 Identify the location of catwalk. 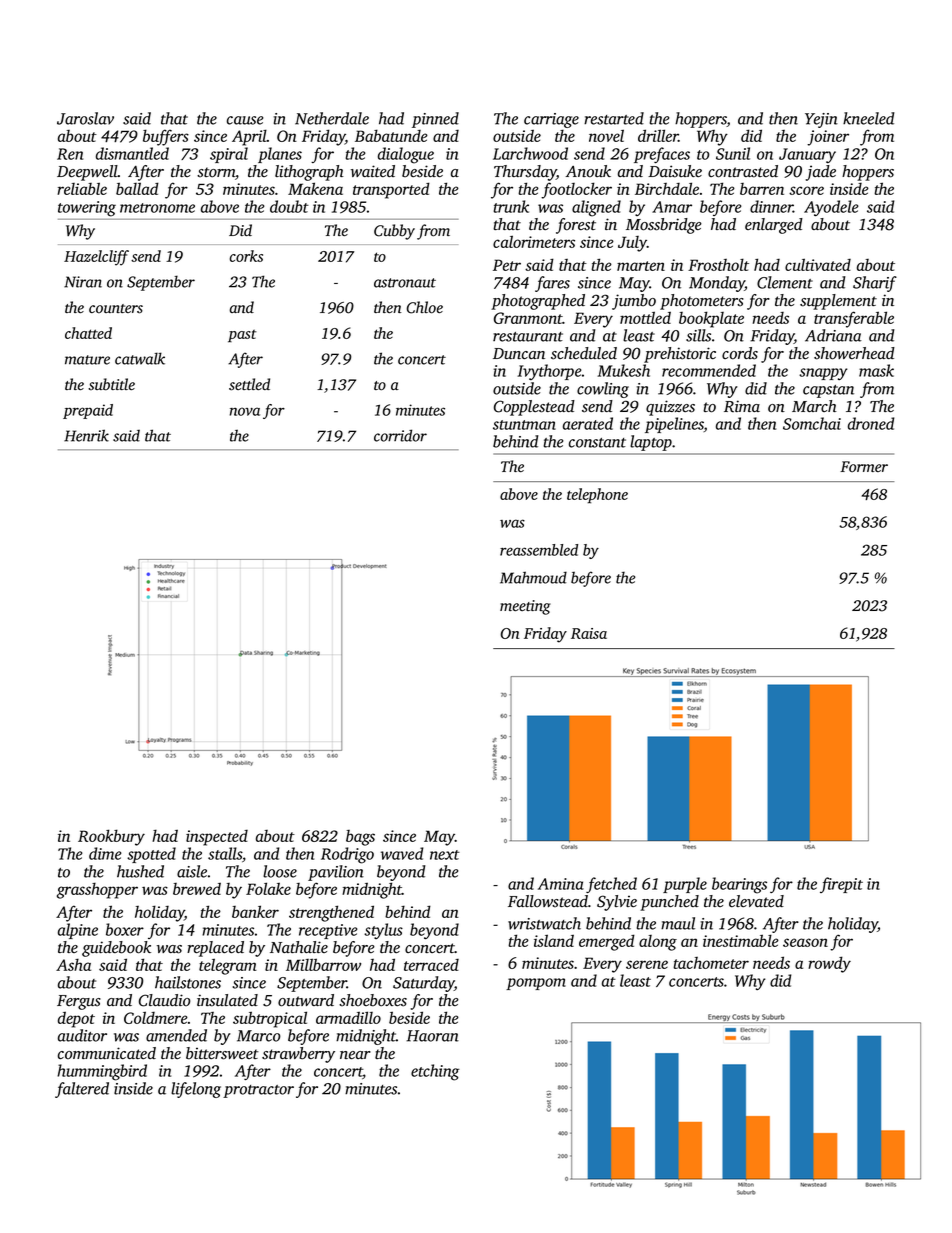
(140, 358).
